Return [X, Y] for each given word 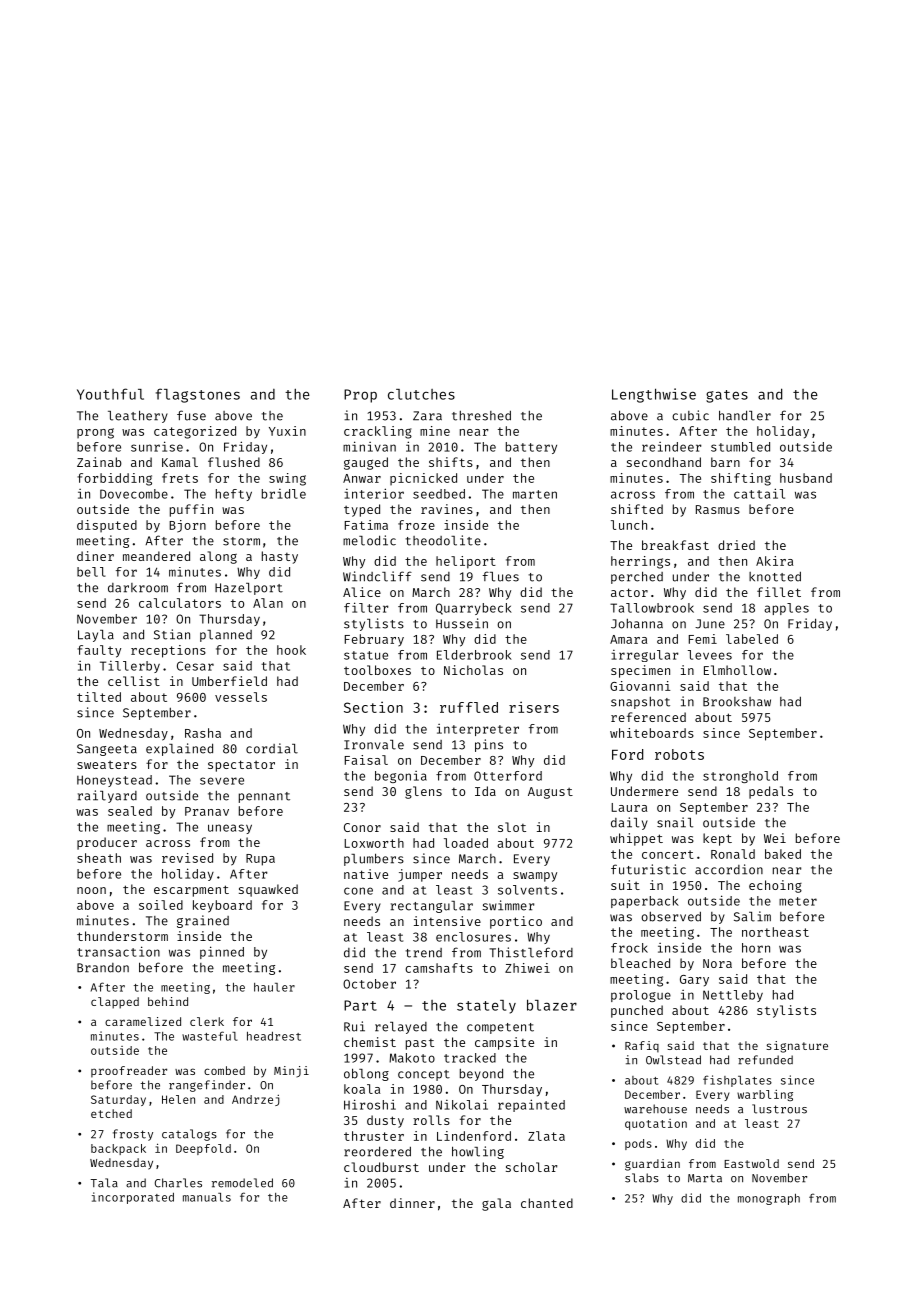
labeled [752, 639]
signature [797, 1047]
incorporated [133, 1198]
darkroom [138, 588]
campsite [504, 1043]
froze [416, 525]
